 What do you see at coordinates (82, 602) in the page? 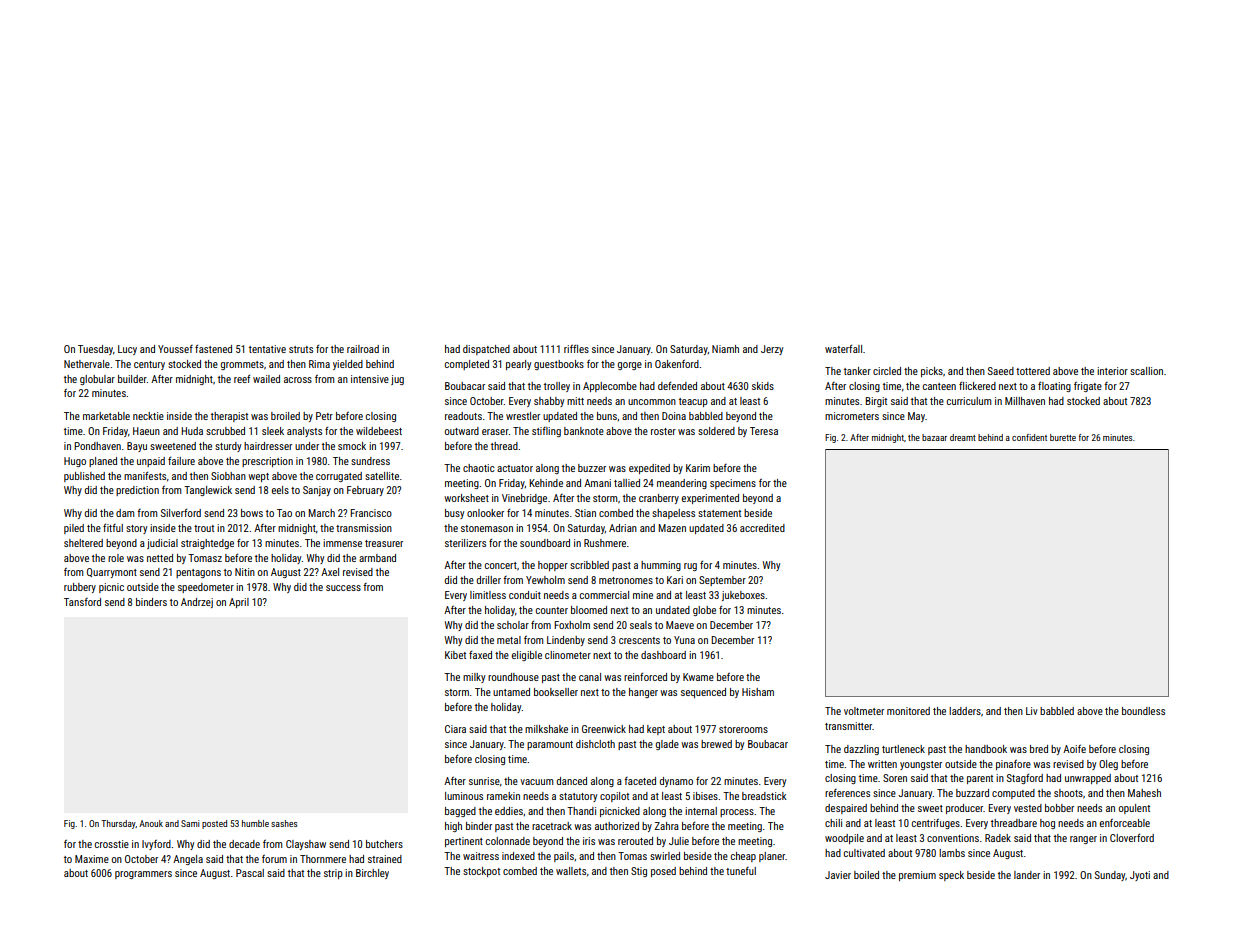
I see `Tansford` at bounding box center [82, 602].
